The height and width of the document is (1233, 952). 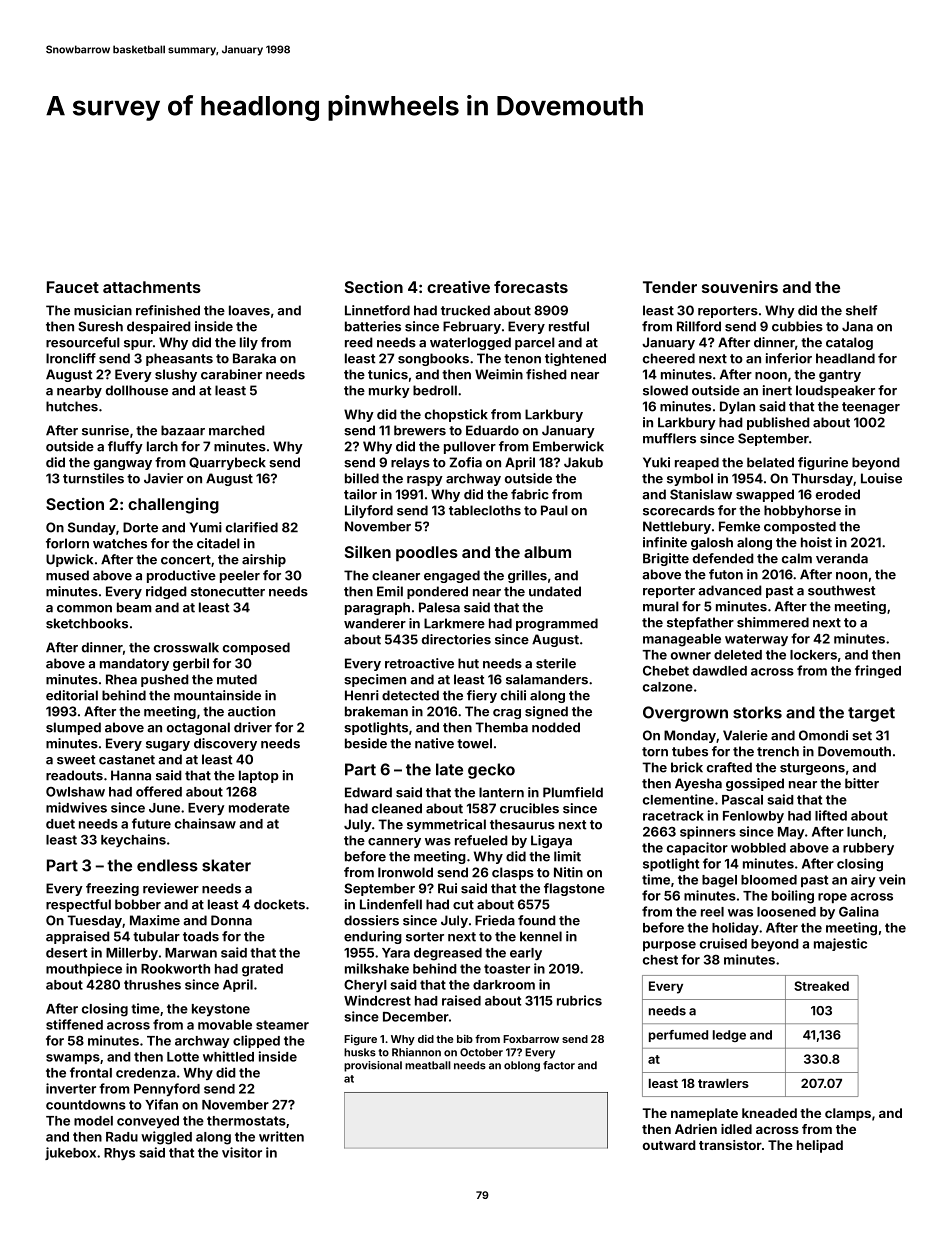 I want to click on Zofia, so click(x=465, y=462).
